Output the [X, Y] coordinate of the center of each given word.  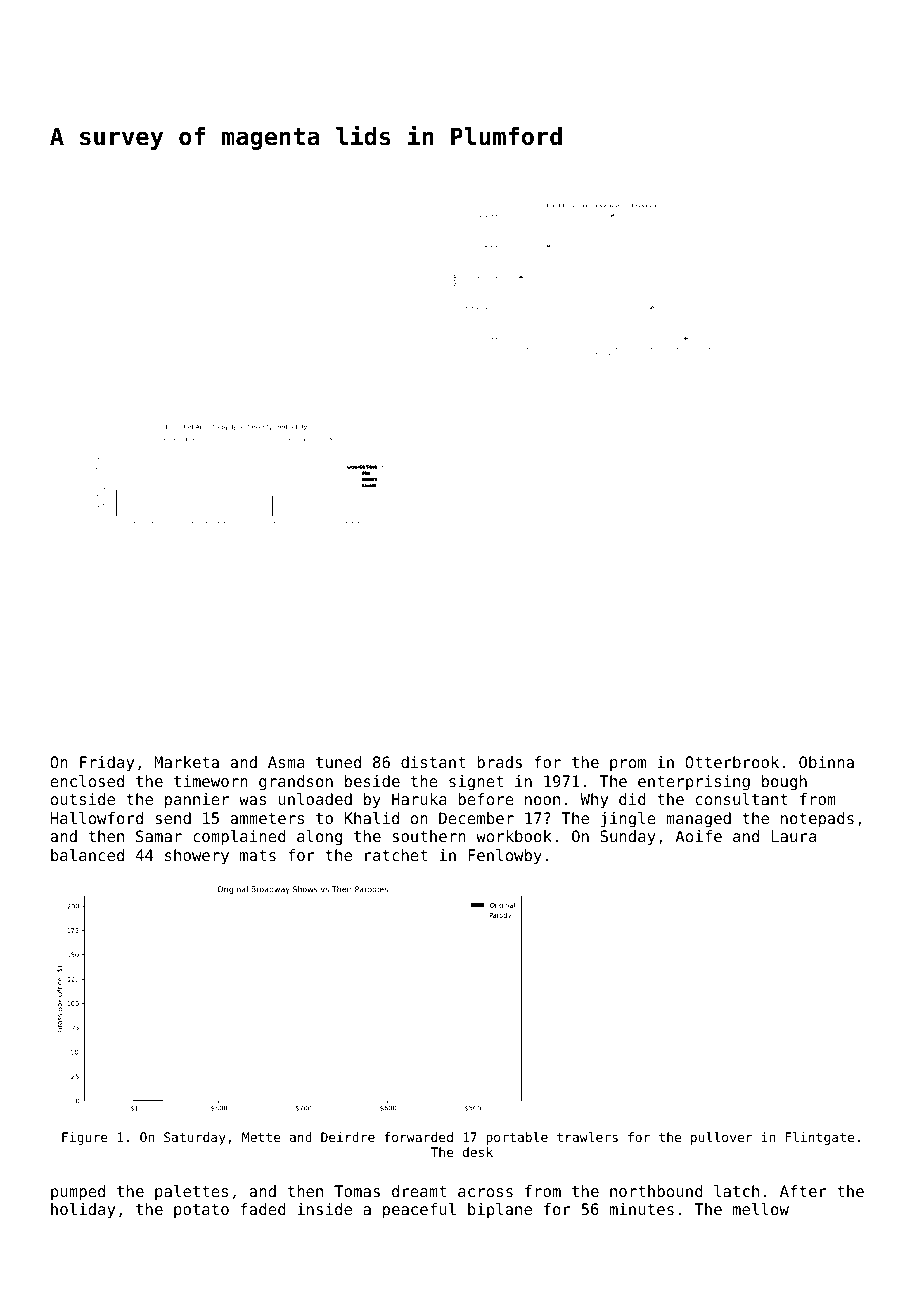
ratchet [396, 855]
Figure [85, 1138]
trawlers [587, 1137]
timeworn [211, 781]
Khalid [371, 818]
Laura [793, 836]
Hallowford [97, 818]
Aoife [698, 836]
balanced [87, 855]
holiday [83, 1211]
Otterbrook [732, 762]
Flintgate [819, 1138]
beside [372, 781]
